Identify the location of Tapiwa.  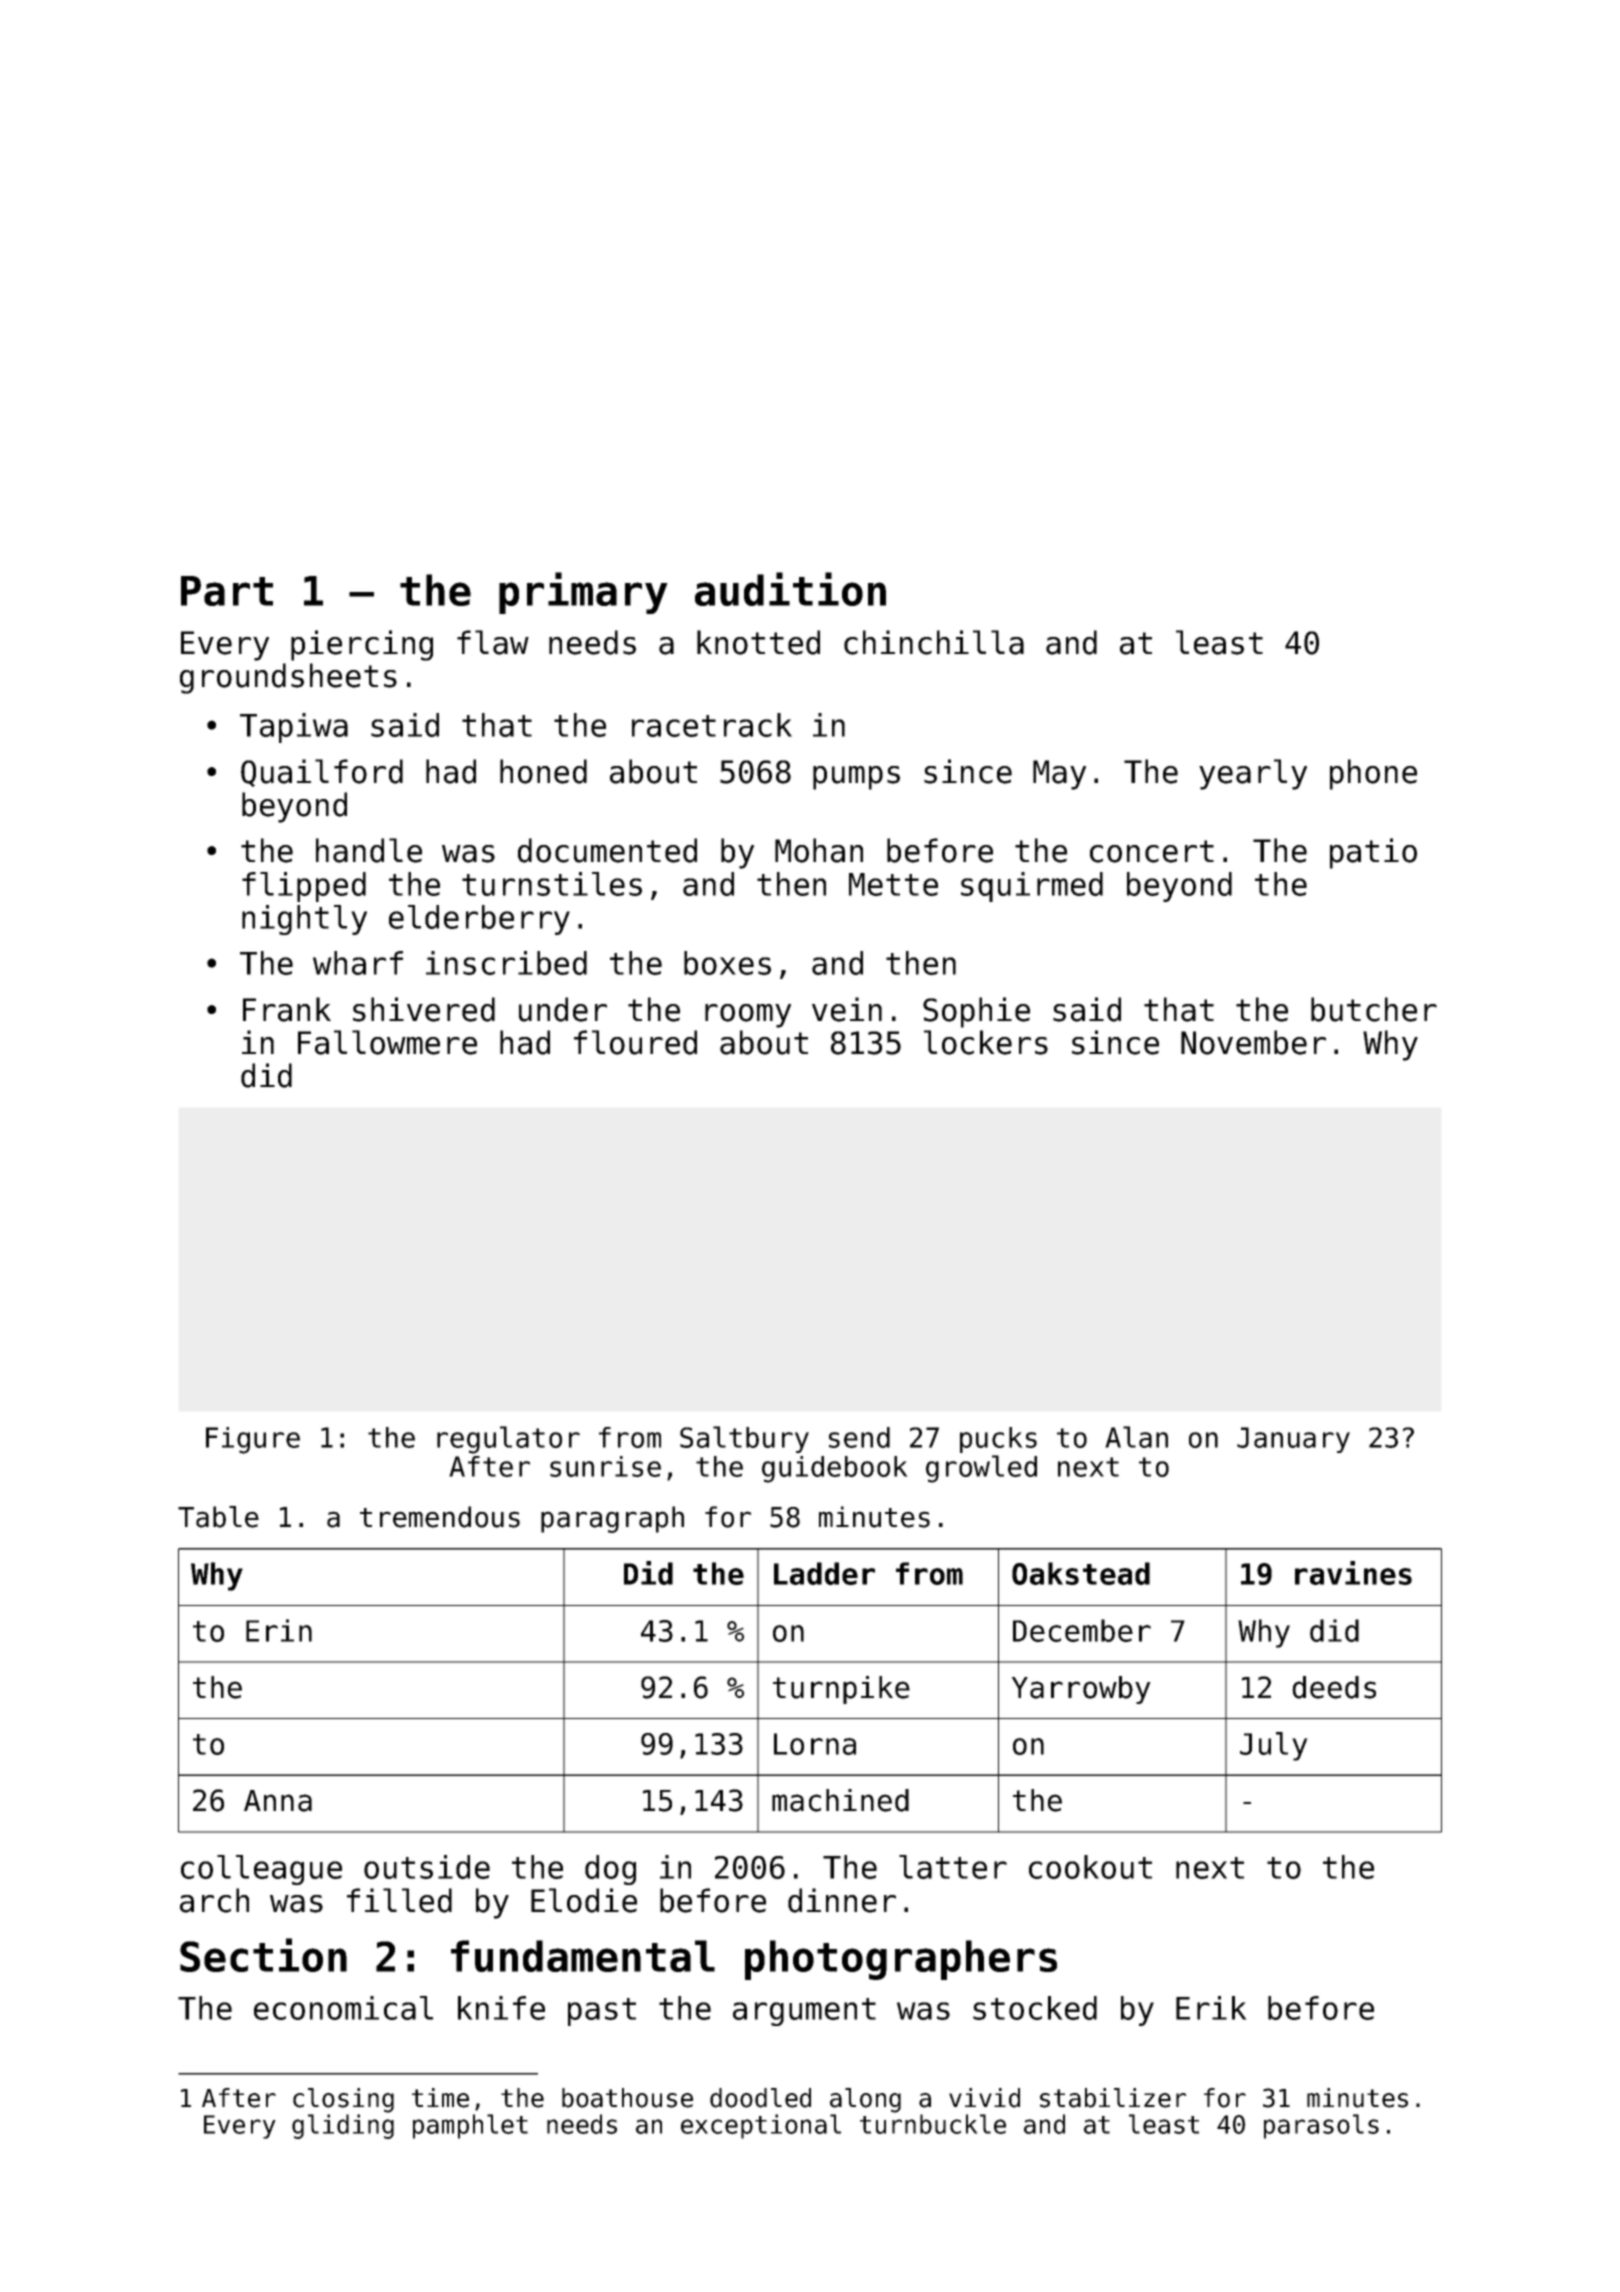
(294, 728).
